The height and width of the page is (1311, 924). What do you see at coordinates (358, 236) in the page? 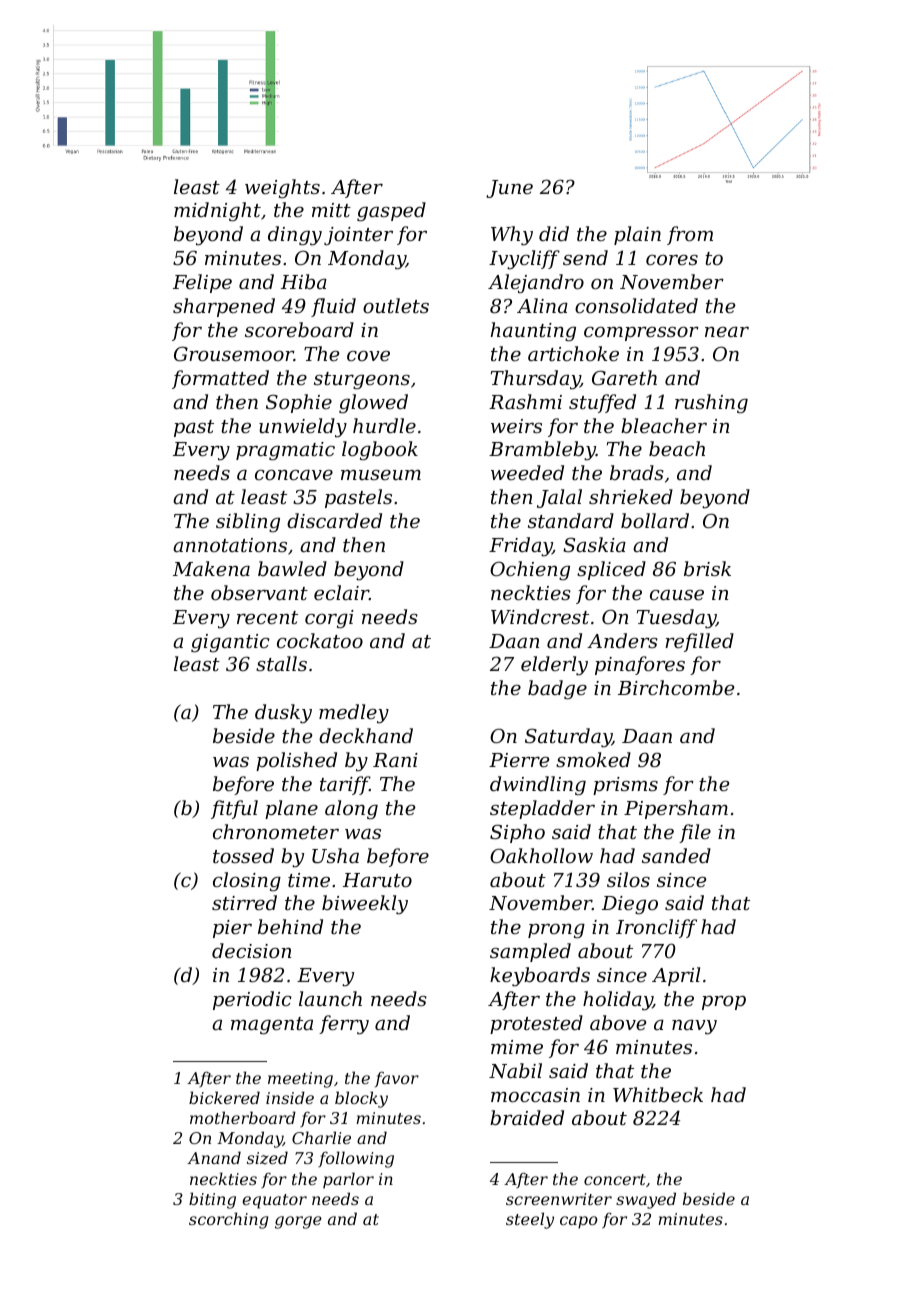
I see `jointer` at bounding box center [358, 236].
